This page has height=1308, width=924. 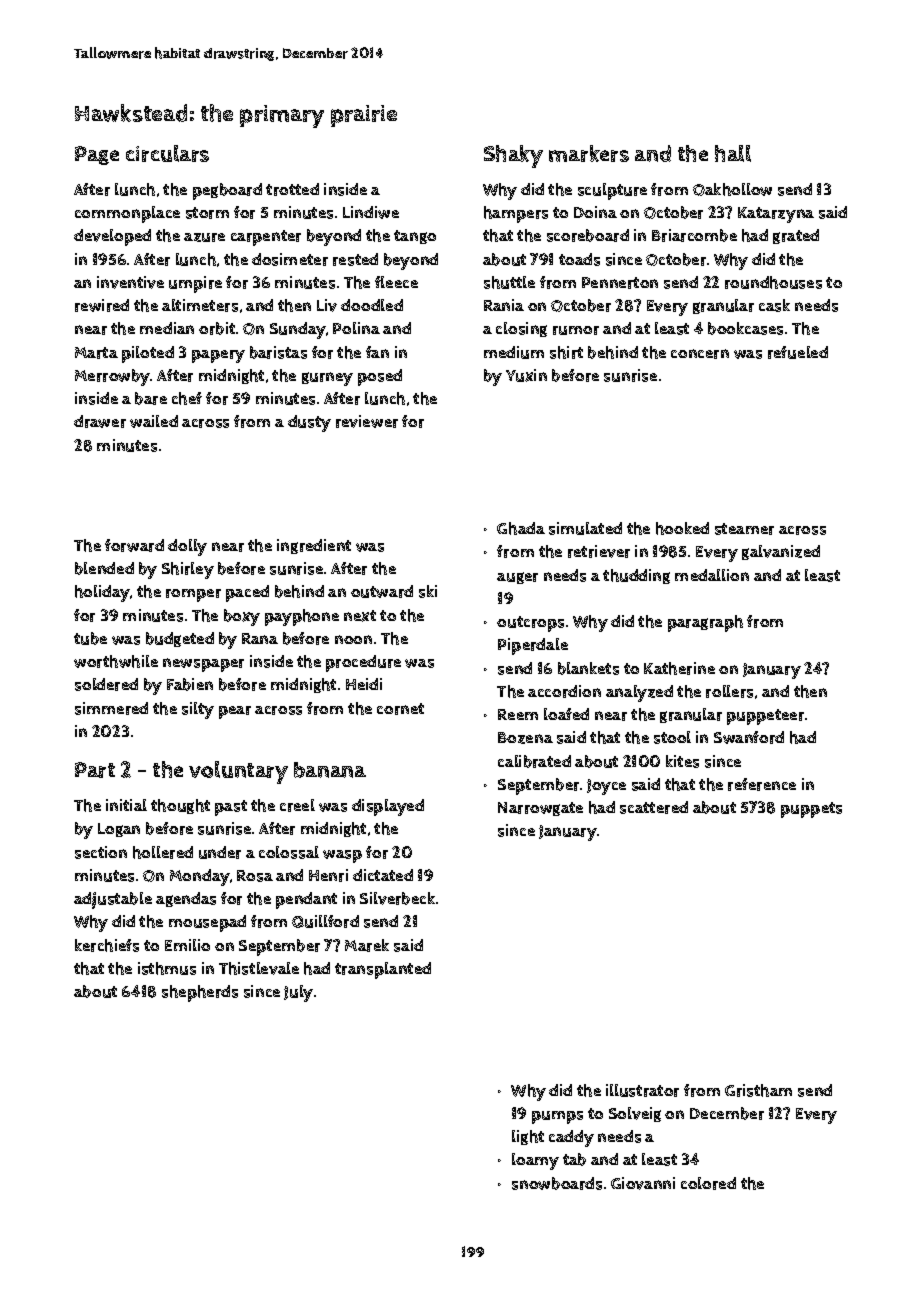 I want to click on reference, so click(x=762, y=784).
